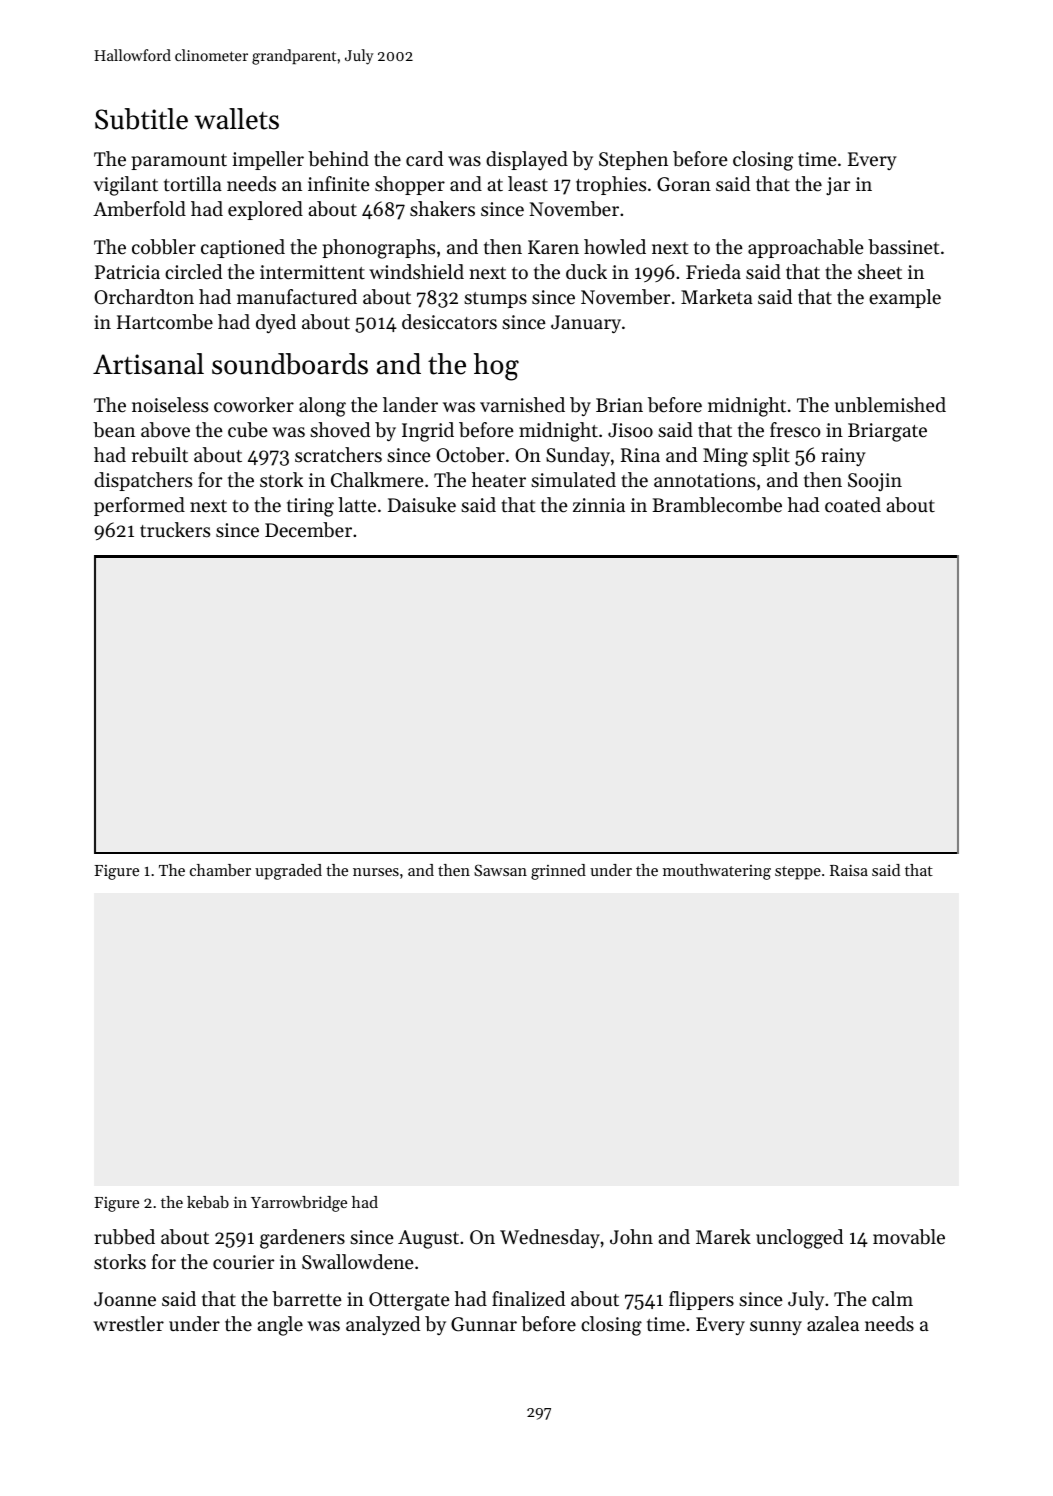 This image has height=1496, width=1053. I want to click on heater, so click(499, 480).
